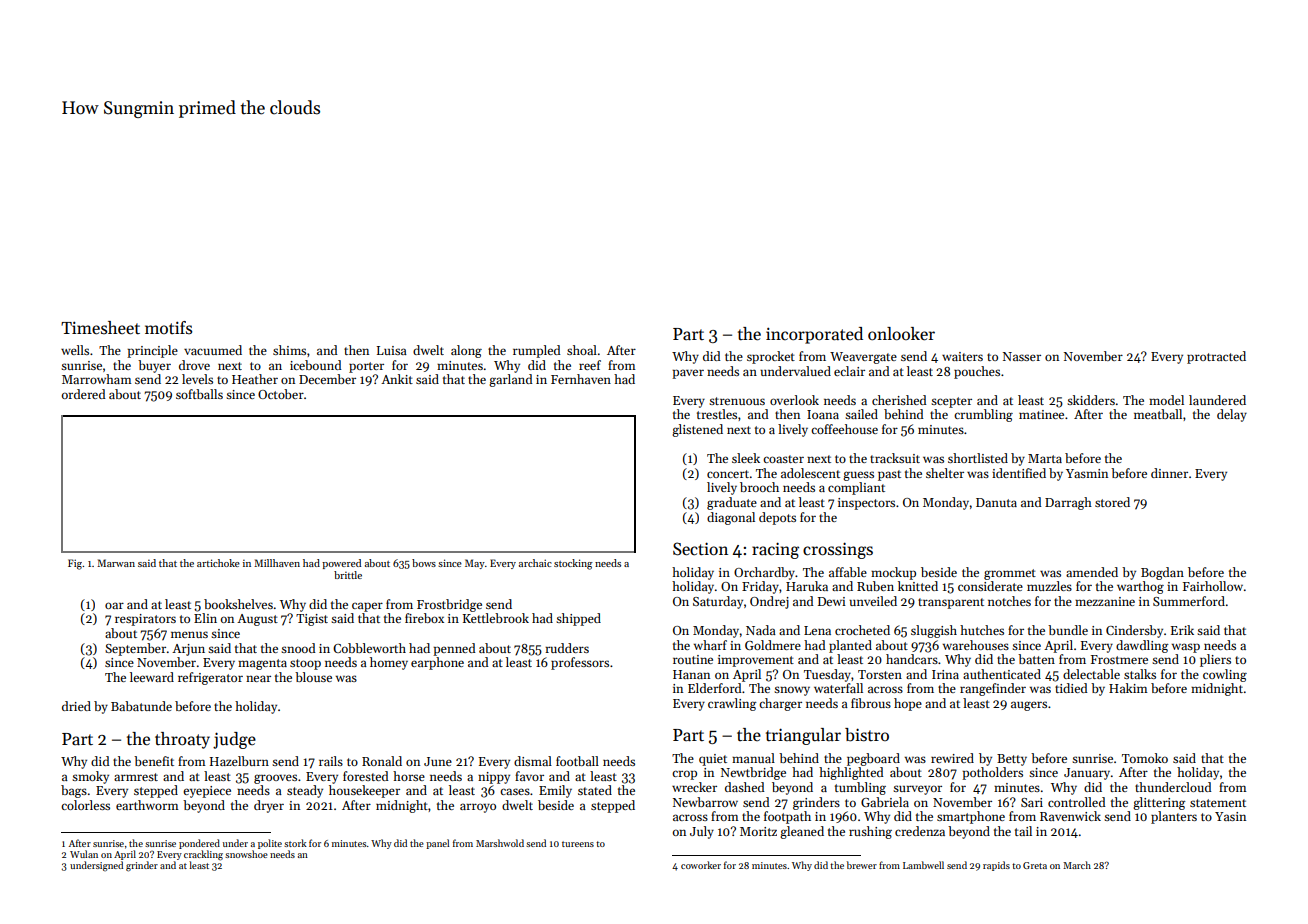  Describe the element at coordinates (298, 648) in the screenshot. I see `snood` at that location.
